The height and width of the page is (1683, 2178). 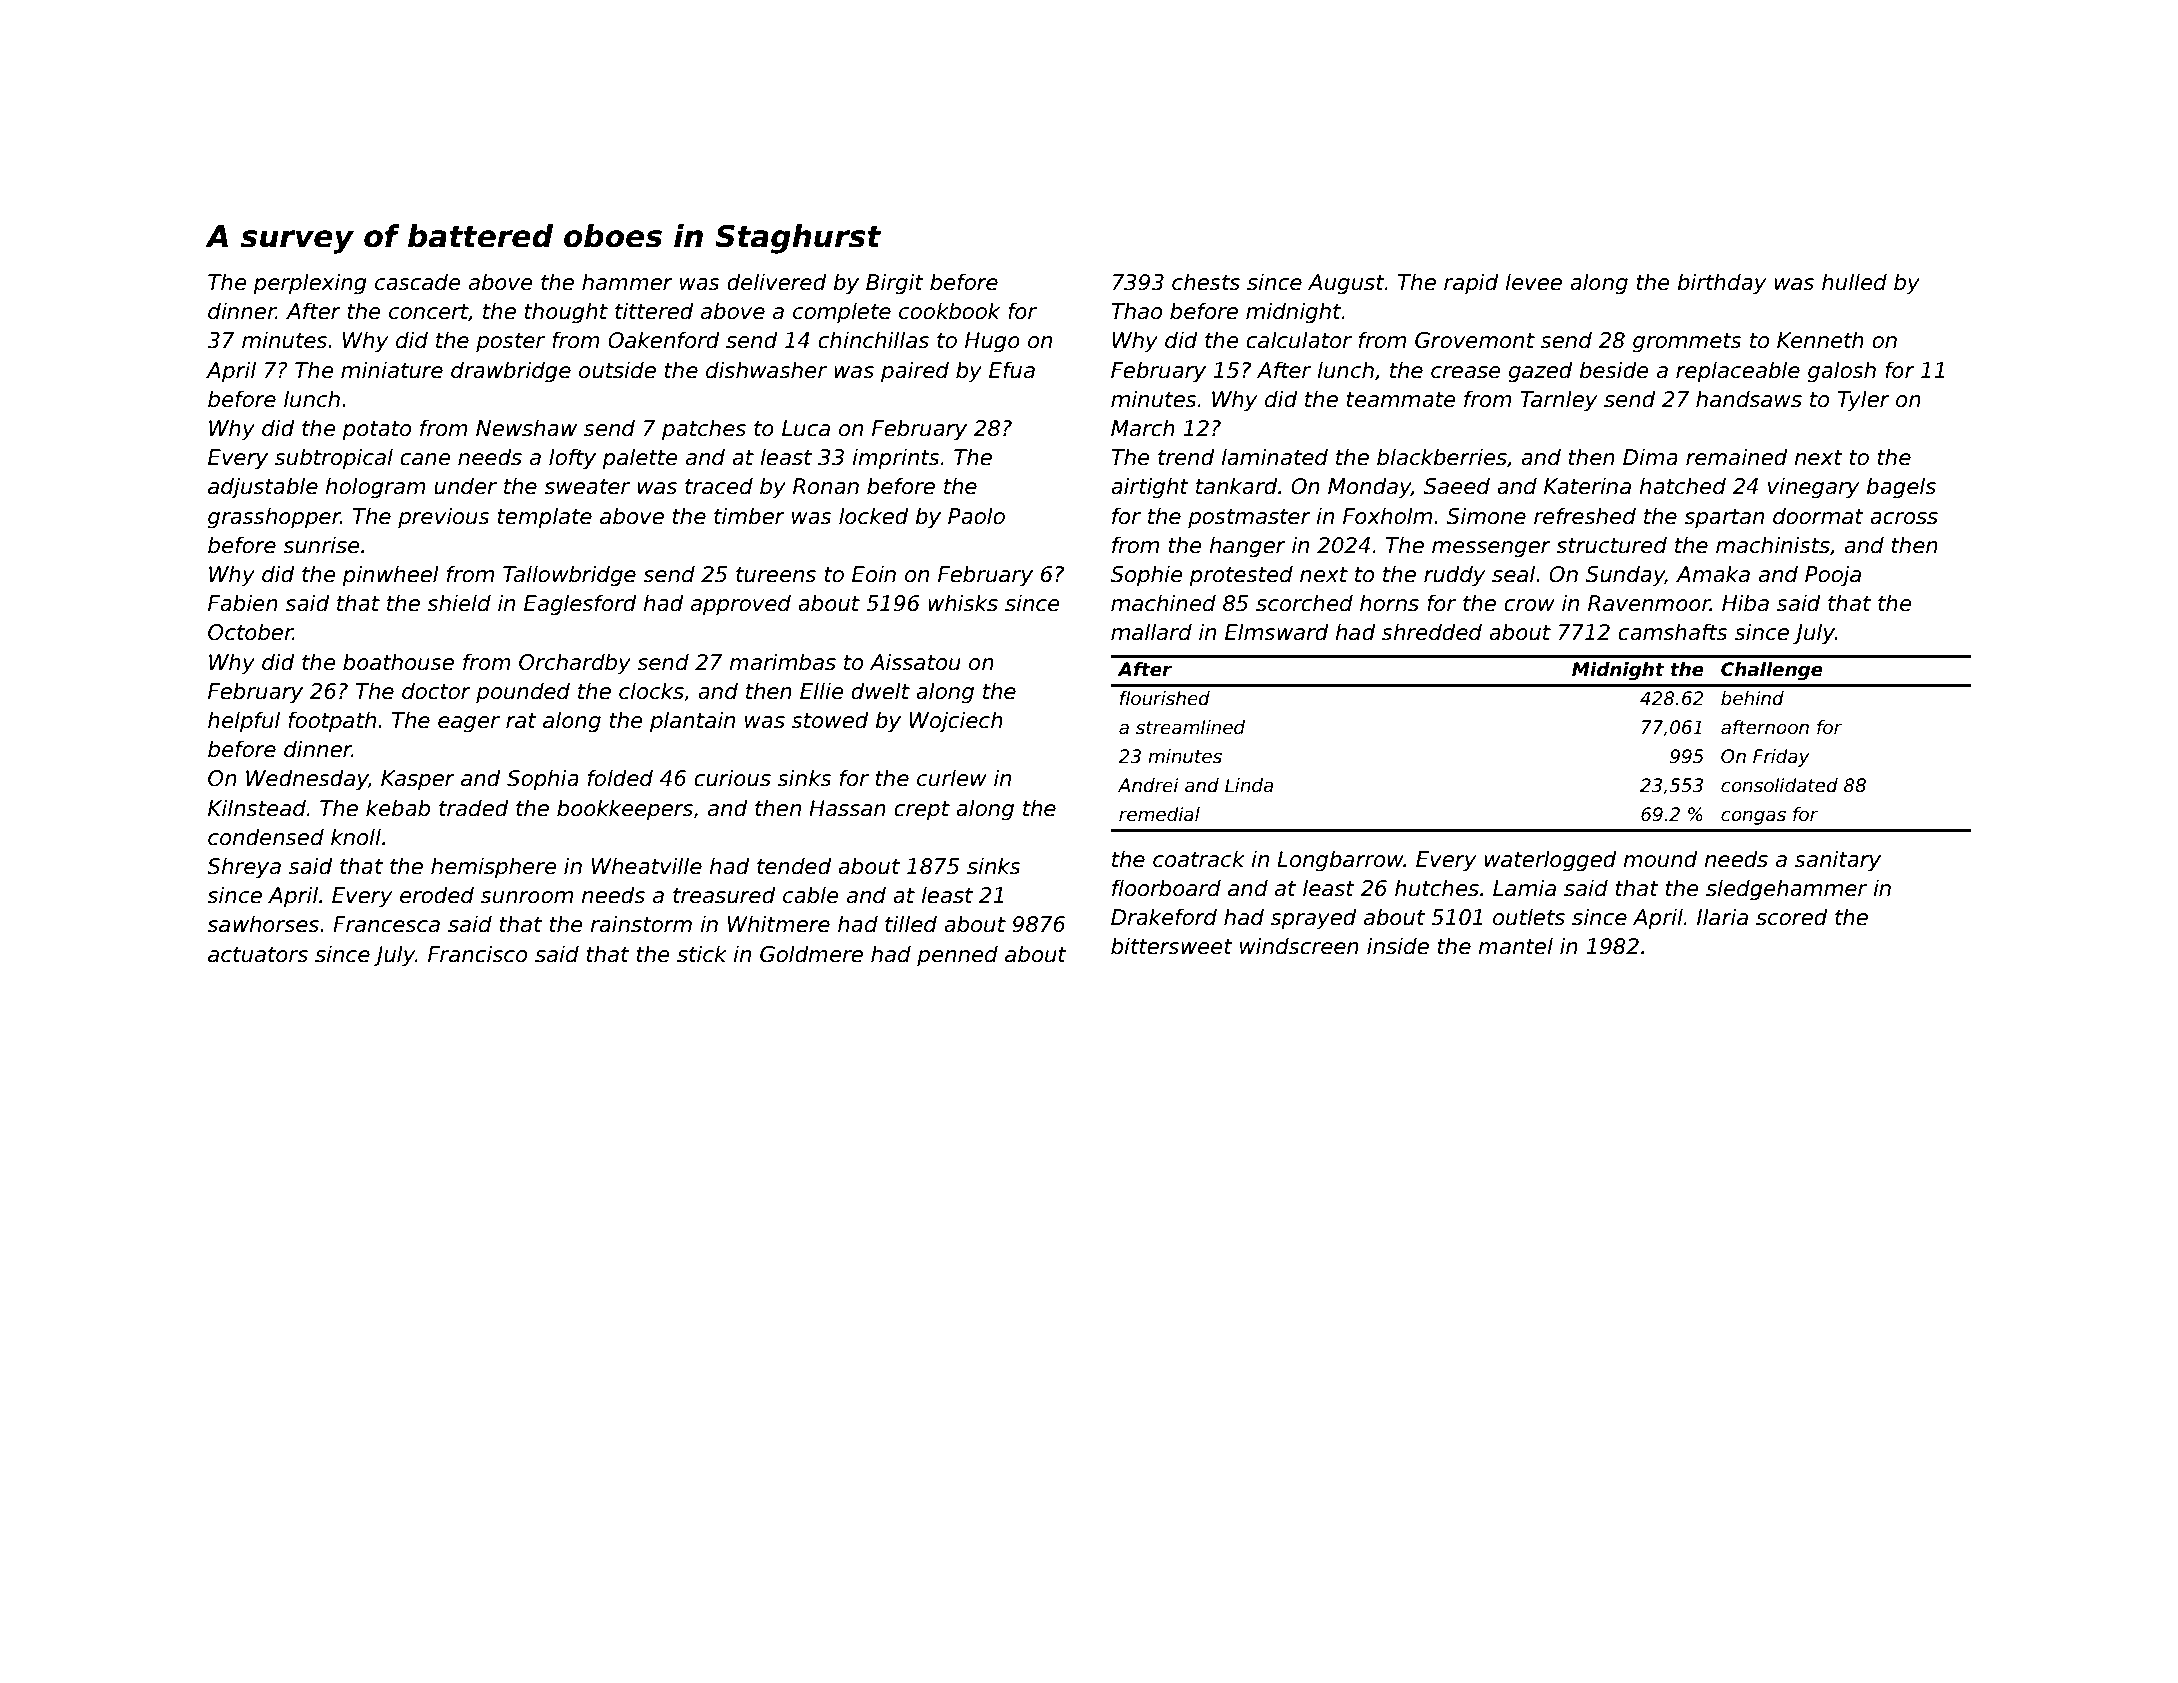 What do you see at coordinates (1687, 343) in the page?
I see `grommets` at bounding box center [1687, 343].
